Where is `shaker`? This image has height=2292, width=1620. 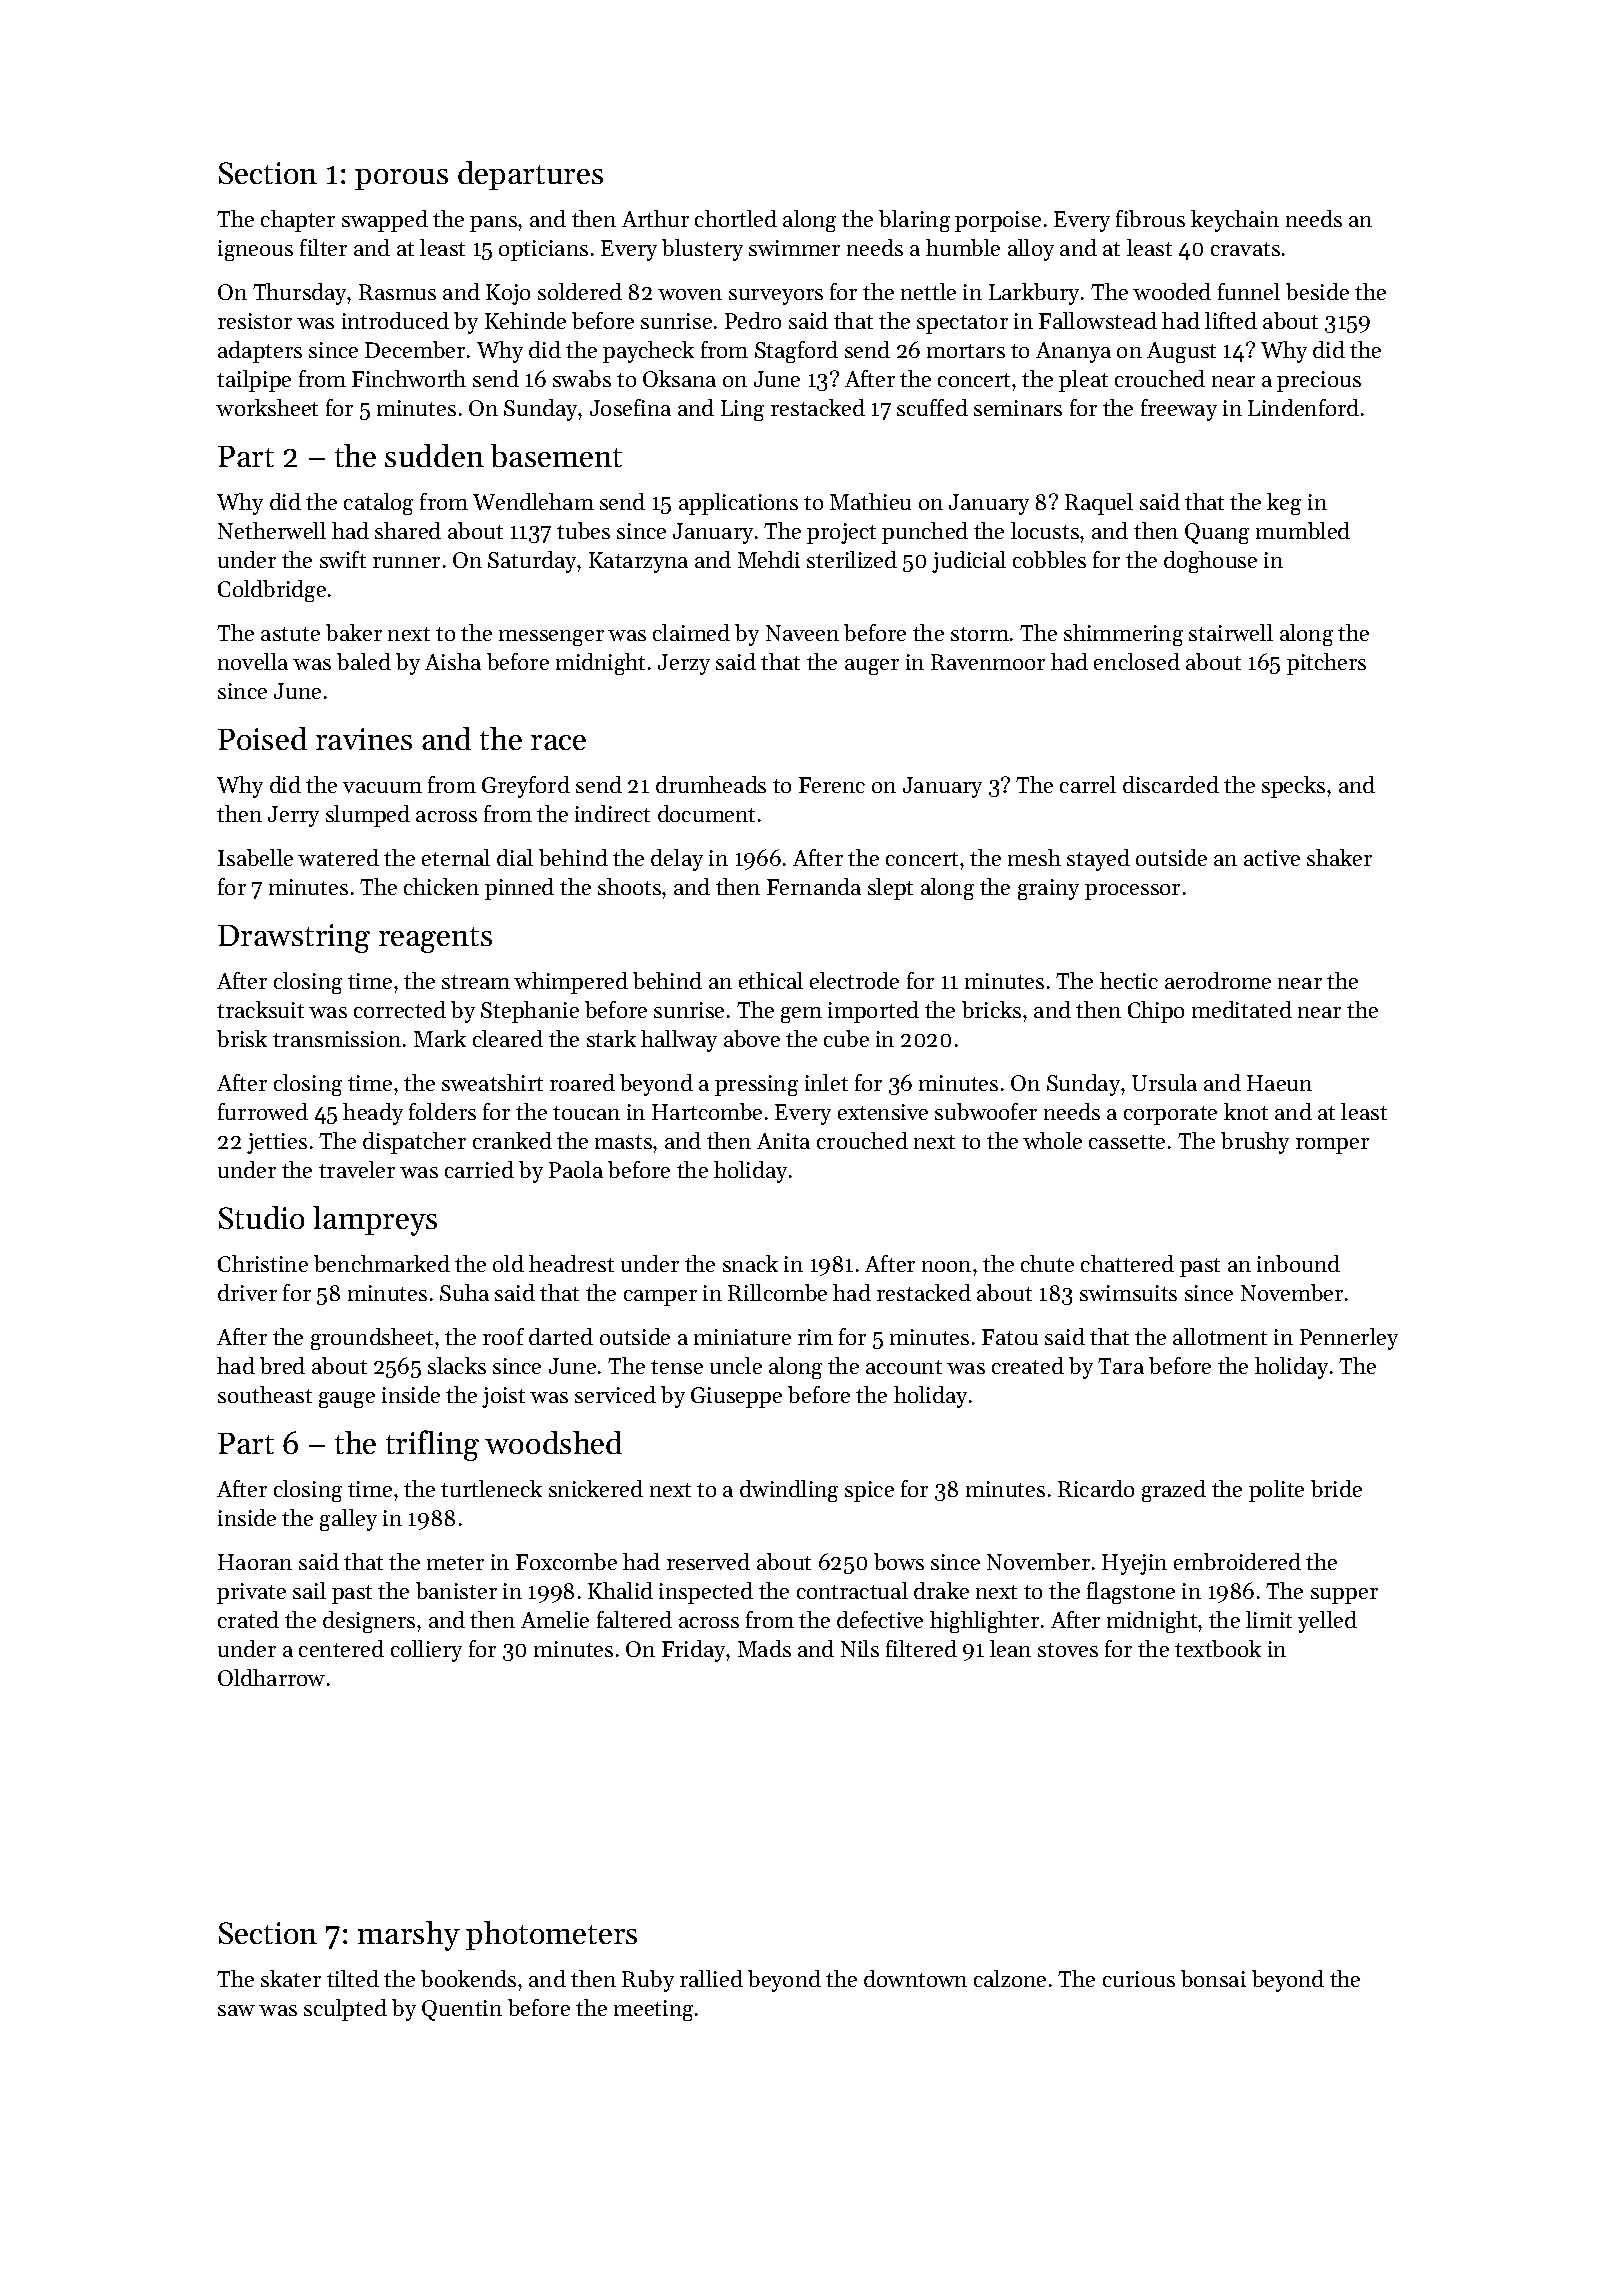 shaker is located at coordinates (1339, 857).
